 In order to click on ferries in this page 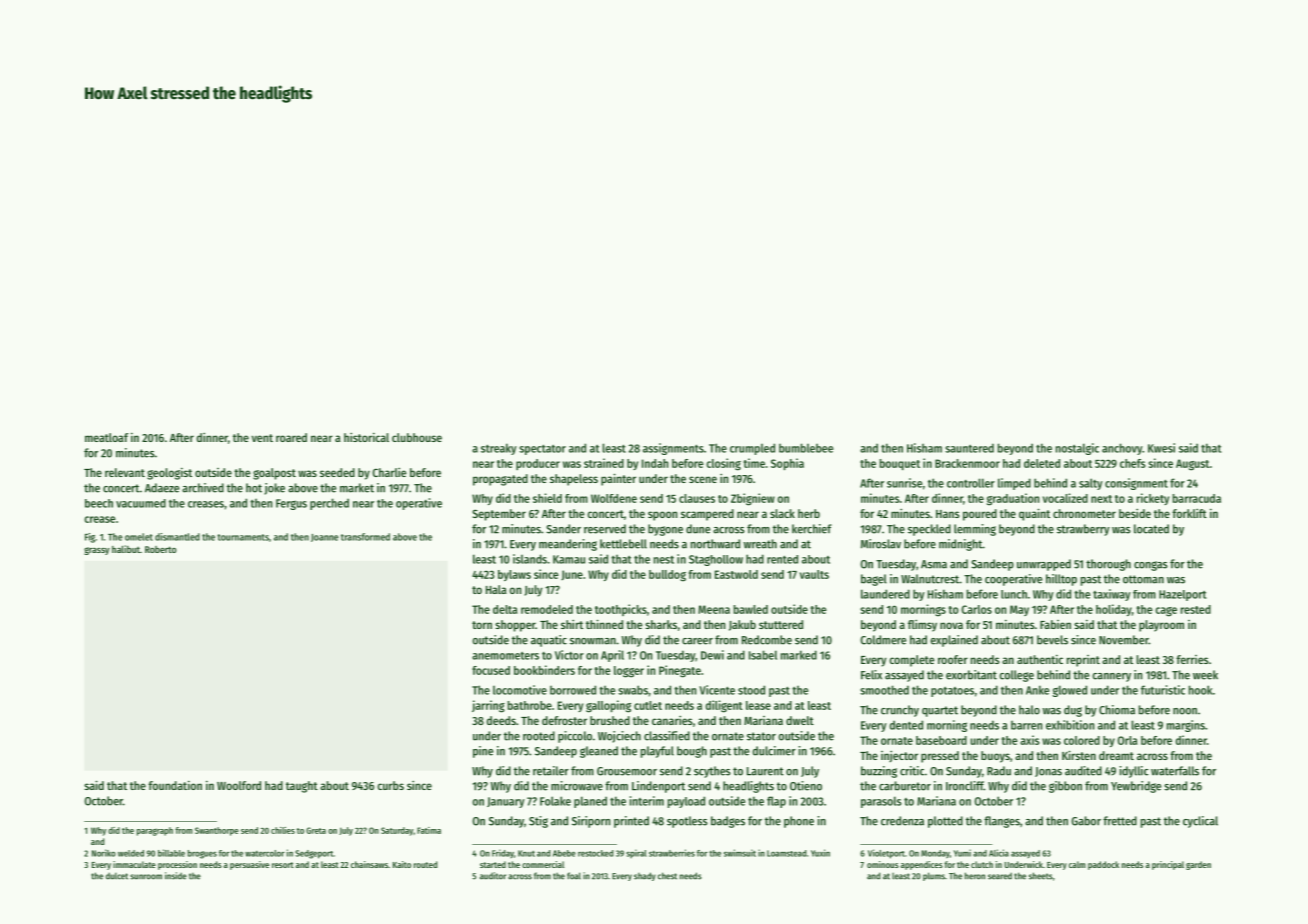, I will do `click(1192, 659)`.
